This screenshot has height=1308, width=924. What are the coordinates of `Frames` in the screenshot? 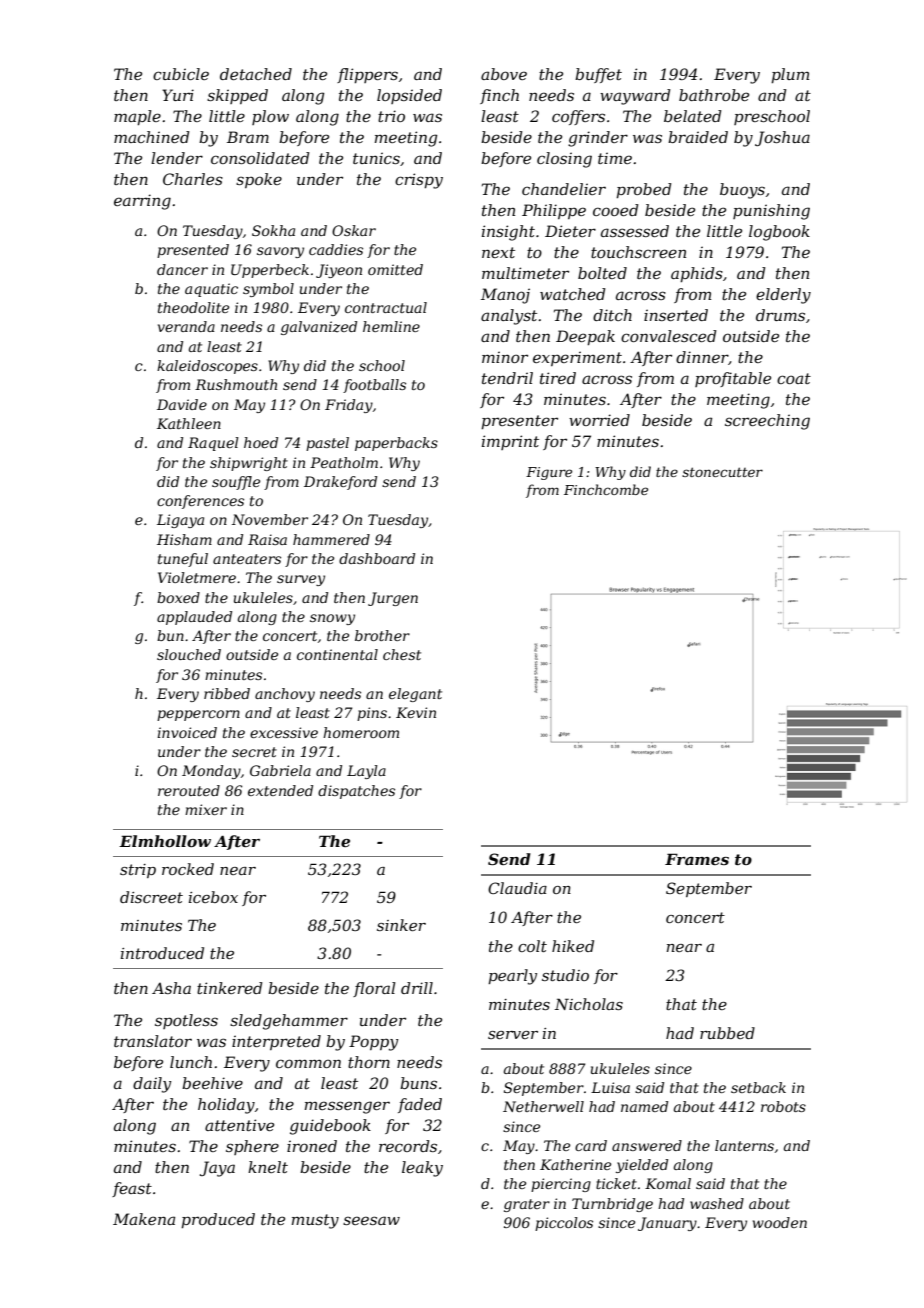 It's located at (697, 859).
